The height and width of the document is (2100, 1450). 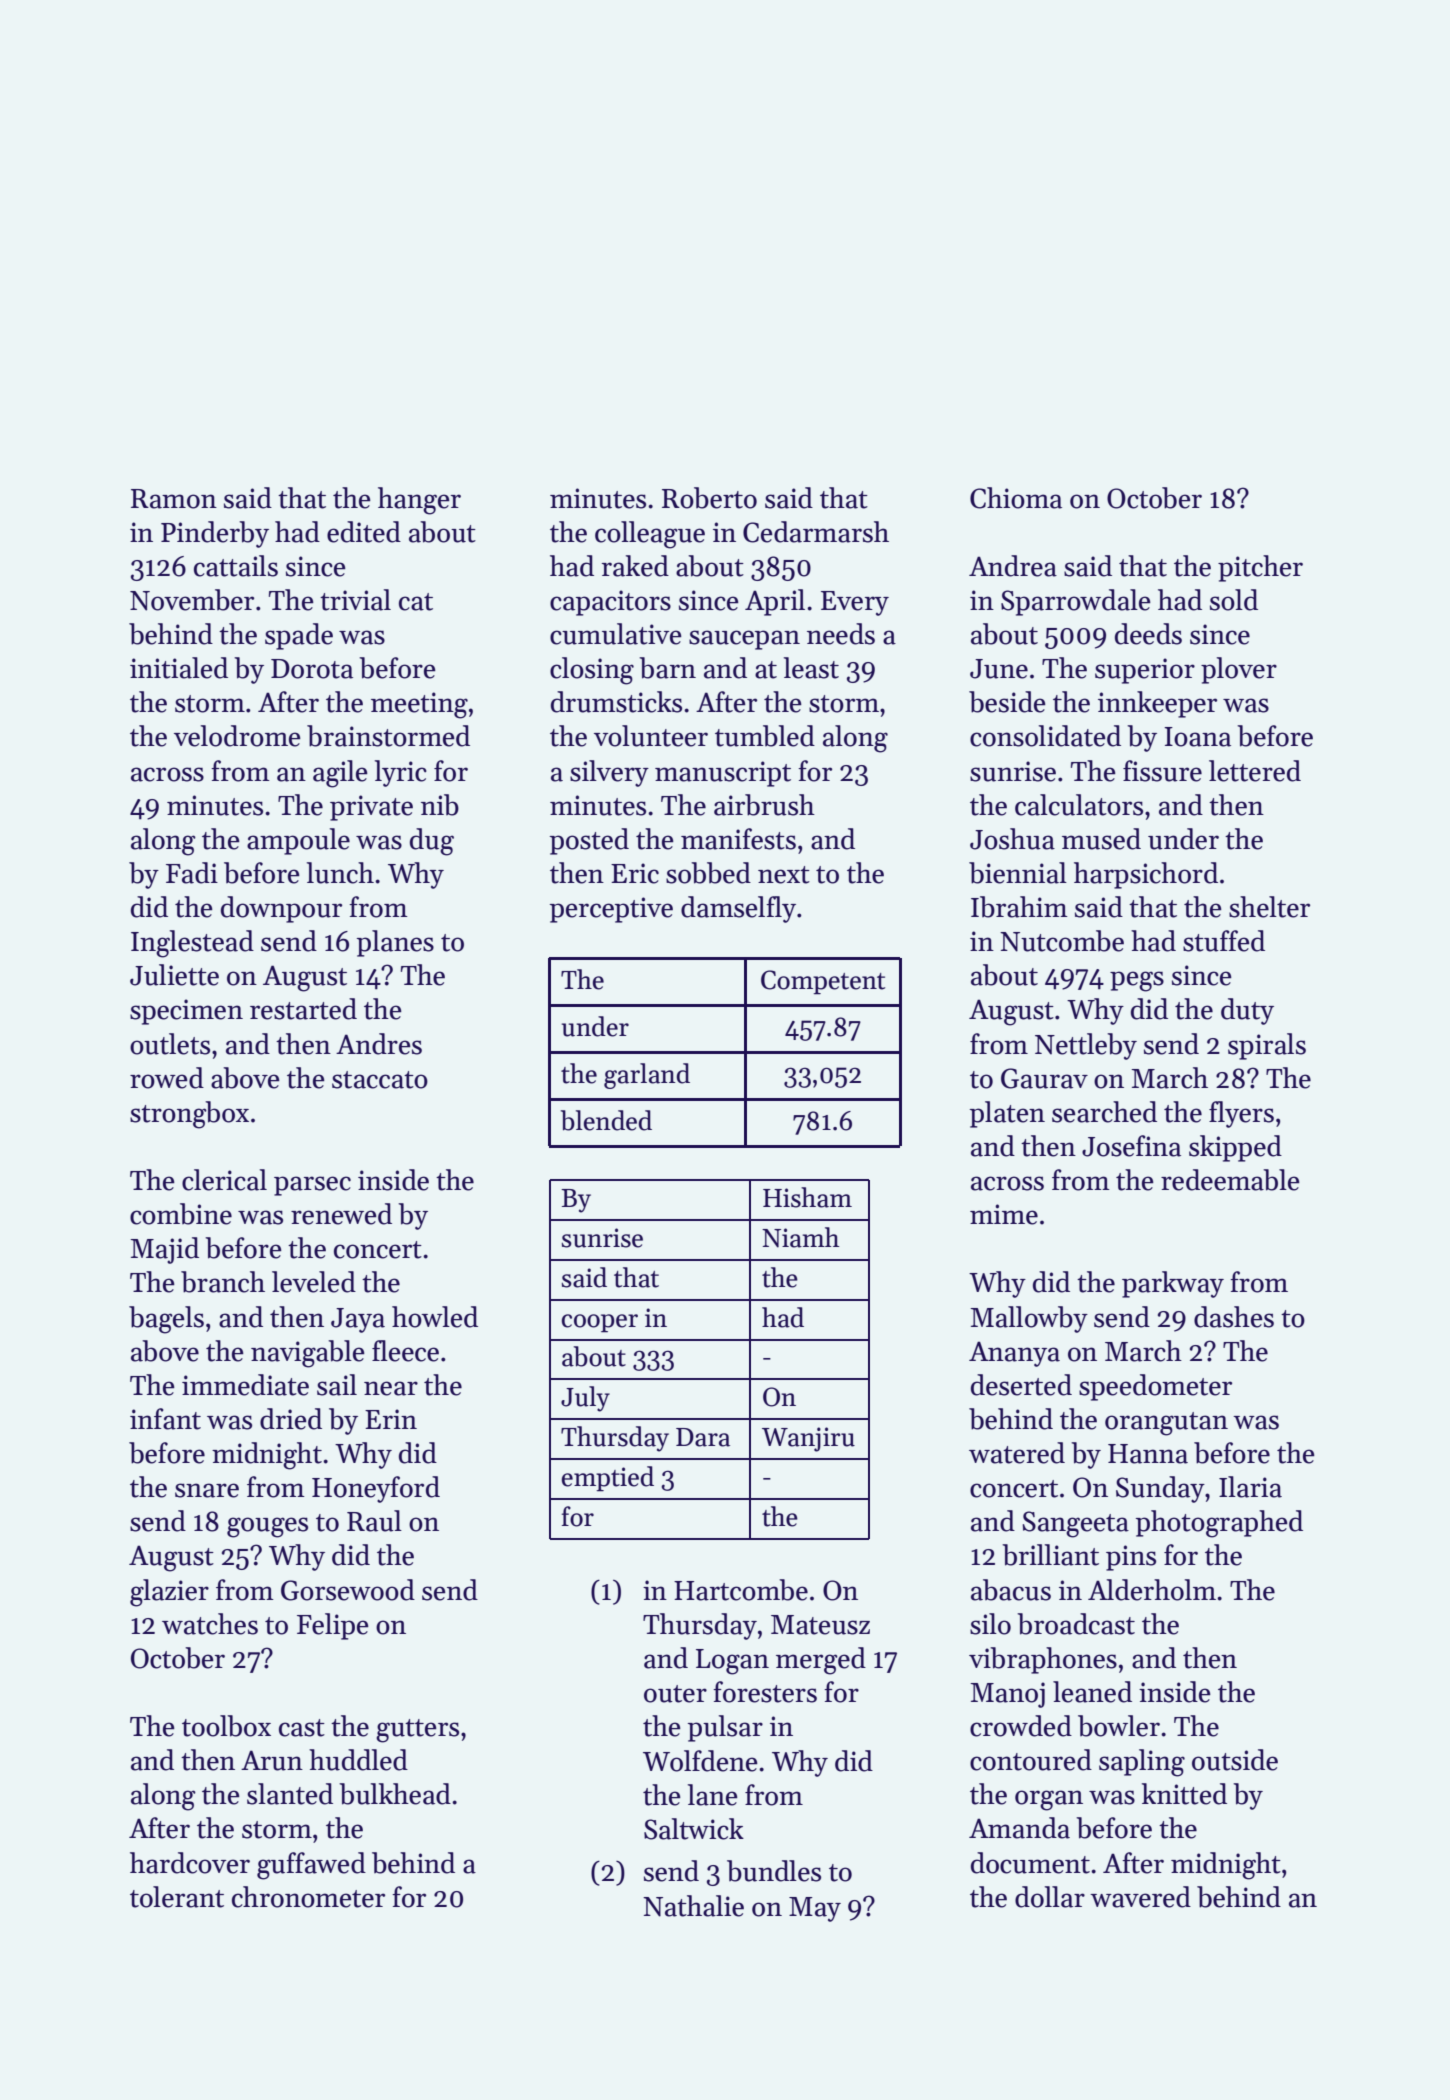 What do you see at coordinates (738, 909) in the document?
I see `damselfly` at bounding box center [738, 909].
